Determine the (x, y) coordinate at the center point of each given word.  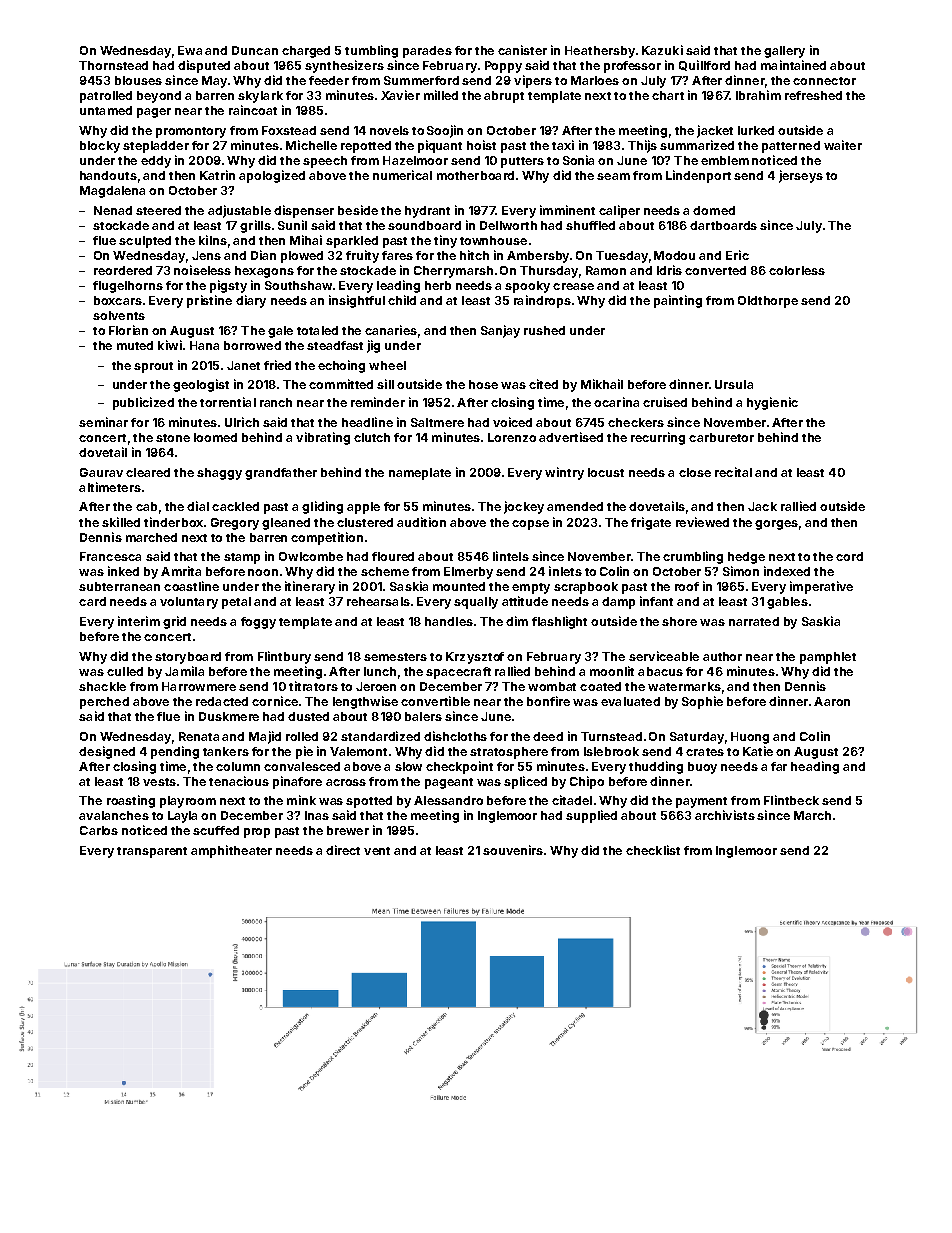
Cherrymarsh (453, 272)
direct (343, 850)
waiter (843, 145)
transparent (152, 852)
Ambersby (538, 257)
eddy (156, 162)
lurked (756, 130)
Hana (204, 345)
